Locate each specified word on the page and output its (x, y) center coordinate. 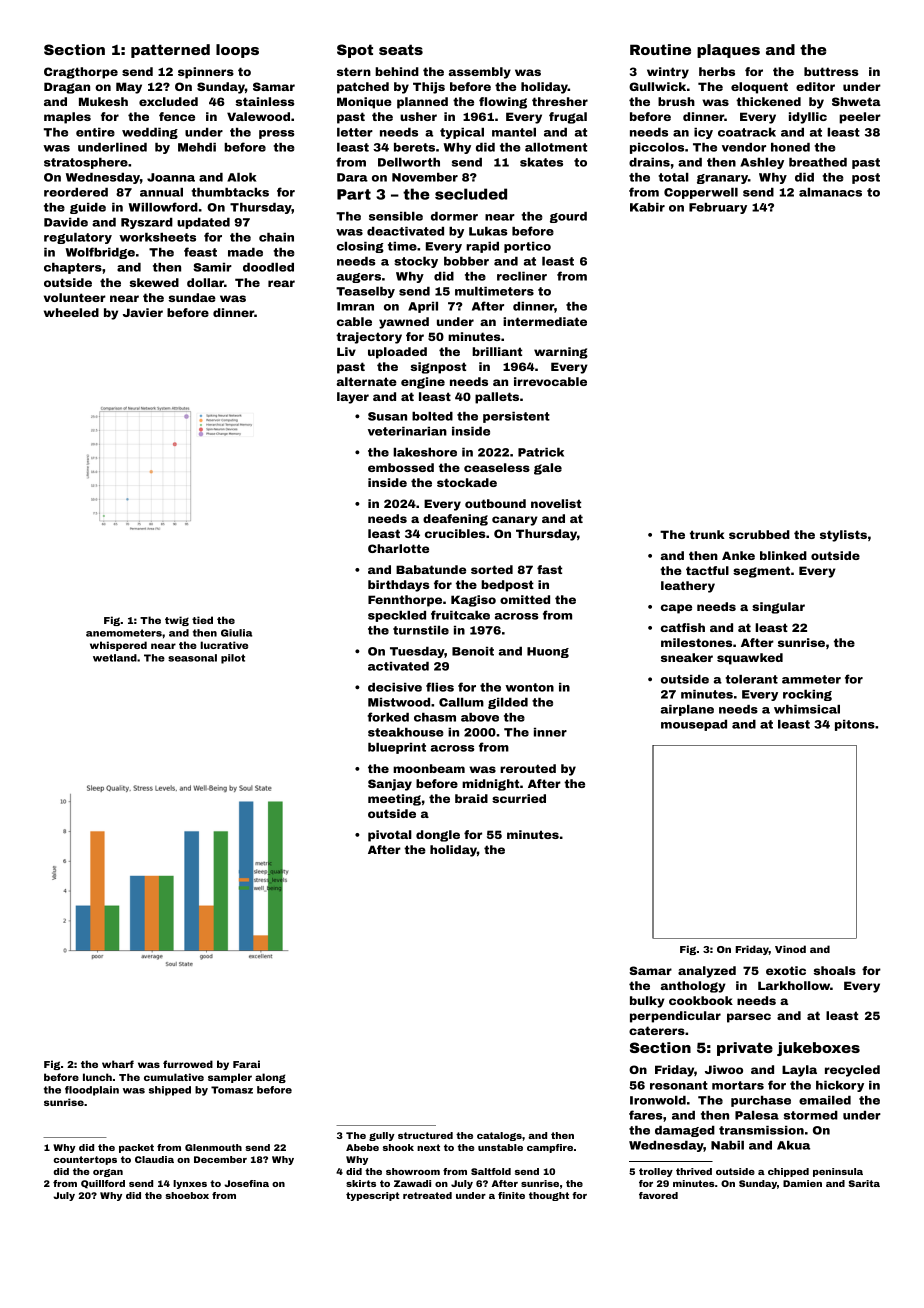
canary (515, 521)
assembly (480, 73)
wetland (115, 658)
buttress (831, 71)
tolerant (751, 679)
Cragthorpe (81, 73)
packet (136, 1148)
